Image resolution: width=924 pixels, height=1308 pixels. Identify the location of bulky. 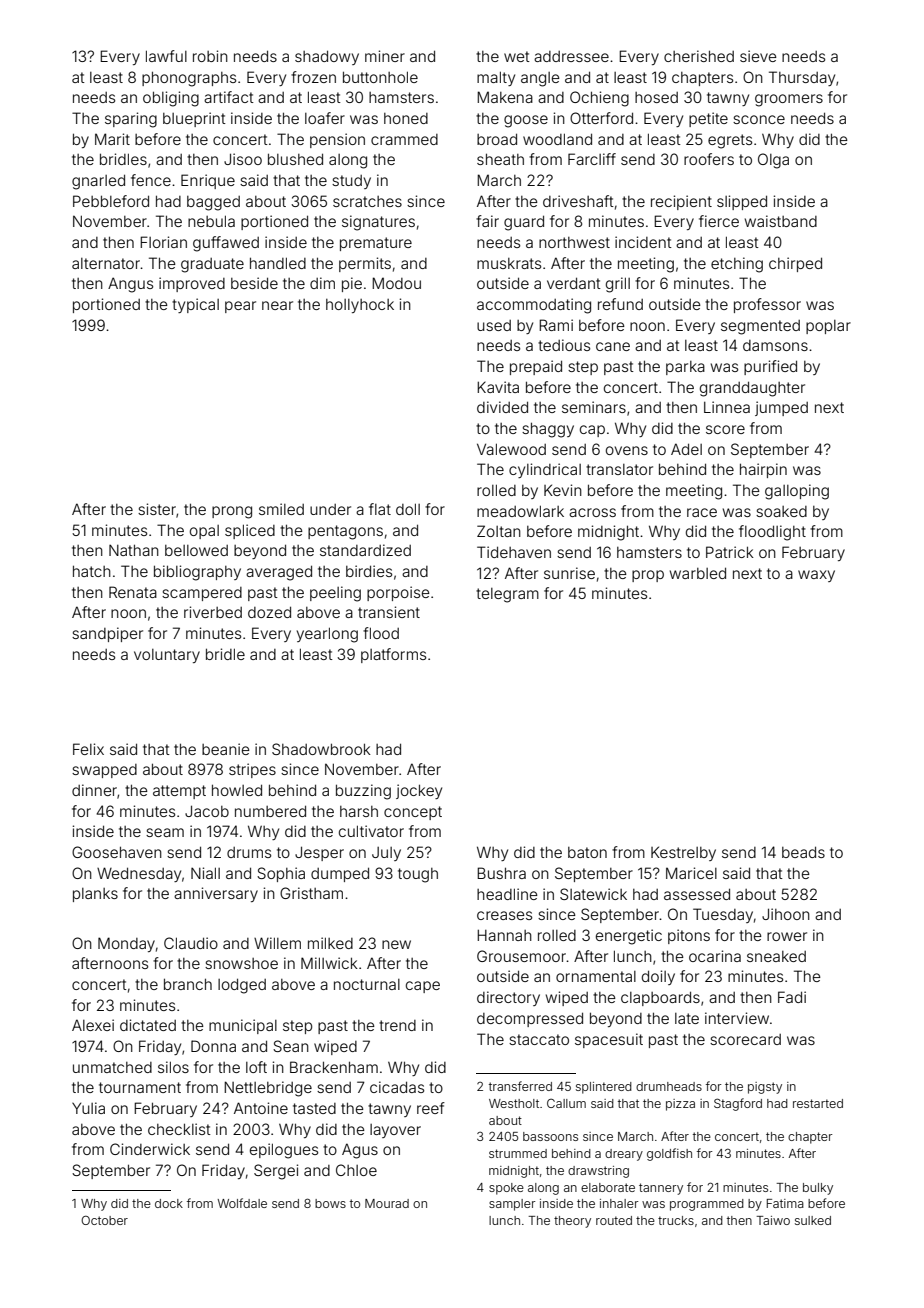
(818, 1189).
